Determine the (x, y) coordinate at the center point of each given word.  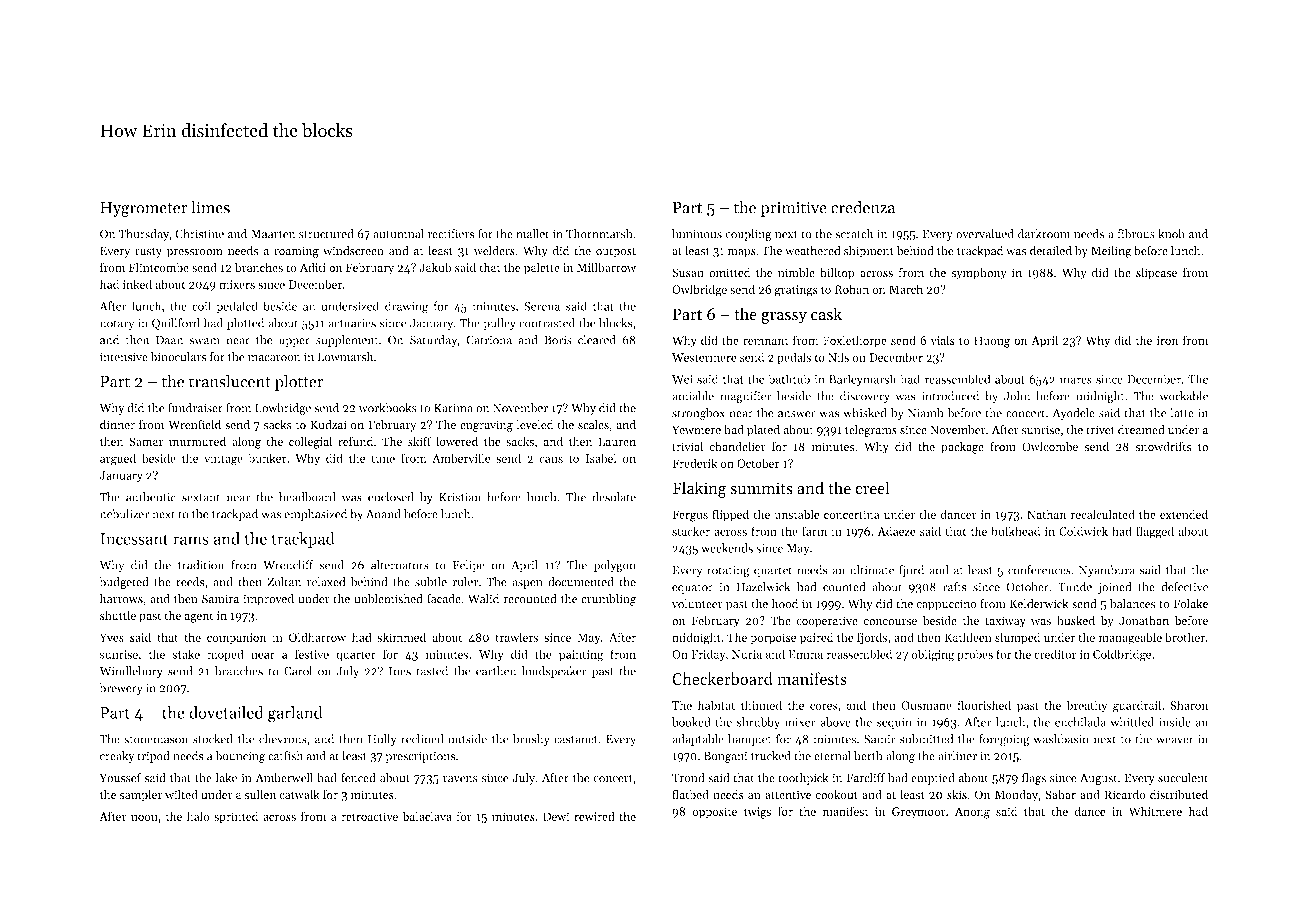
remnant (766, 341)
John (1017, 396)
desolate (614, 497)
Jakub (435, 267)
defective (1184, 587)
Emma (806, 654)
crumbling (608, 600)
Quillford (176, 324)
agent (199, 617)
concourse (890, 622)
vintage (223, 460)
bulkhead (1016, 531)
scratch (854, 234)
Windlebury (131, 672)
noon (144, 818)
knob (1171, 234)
